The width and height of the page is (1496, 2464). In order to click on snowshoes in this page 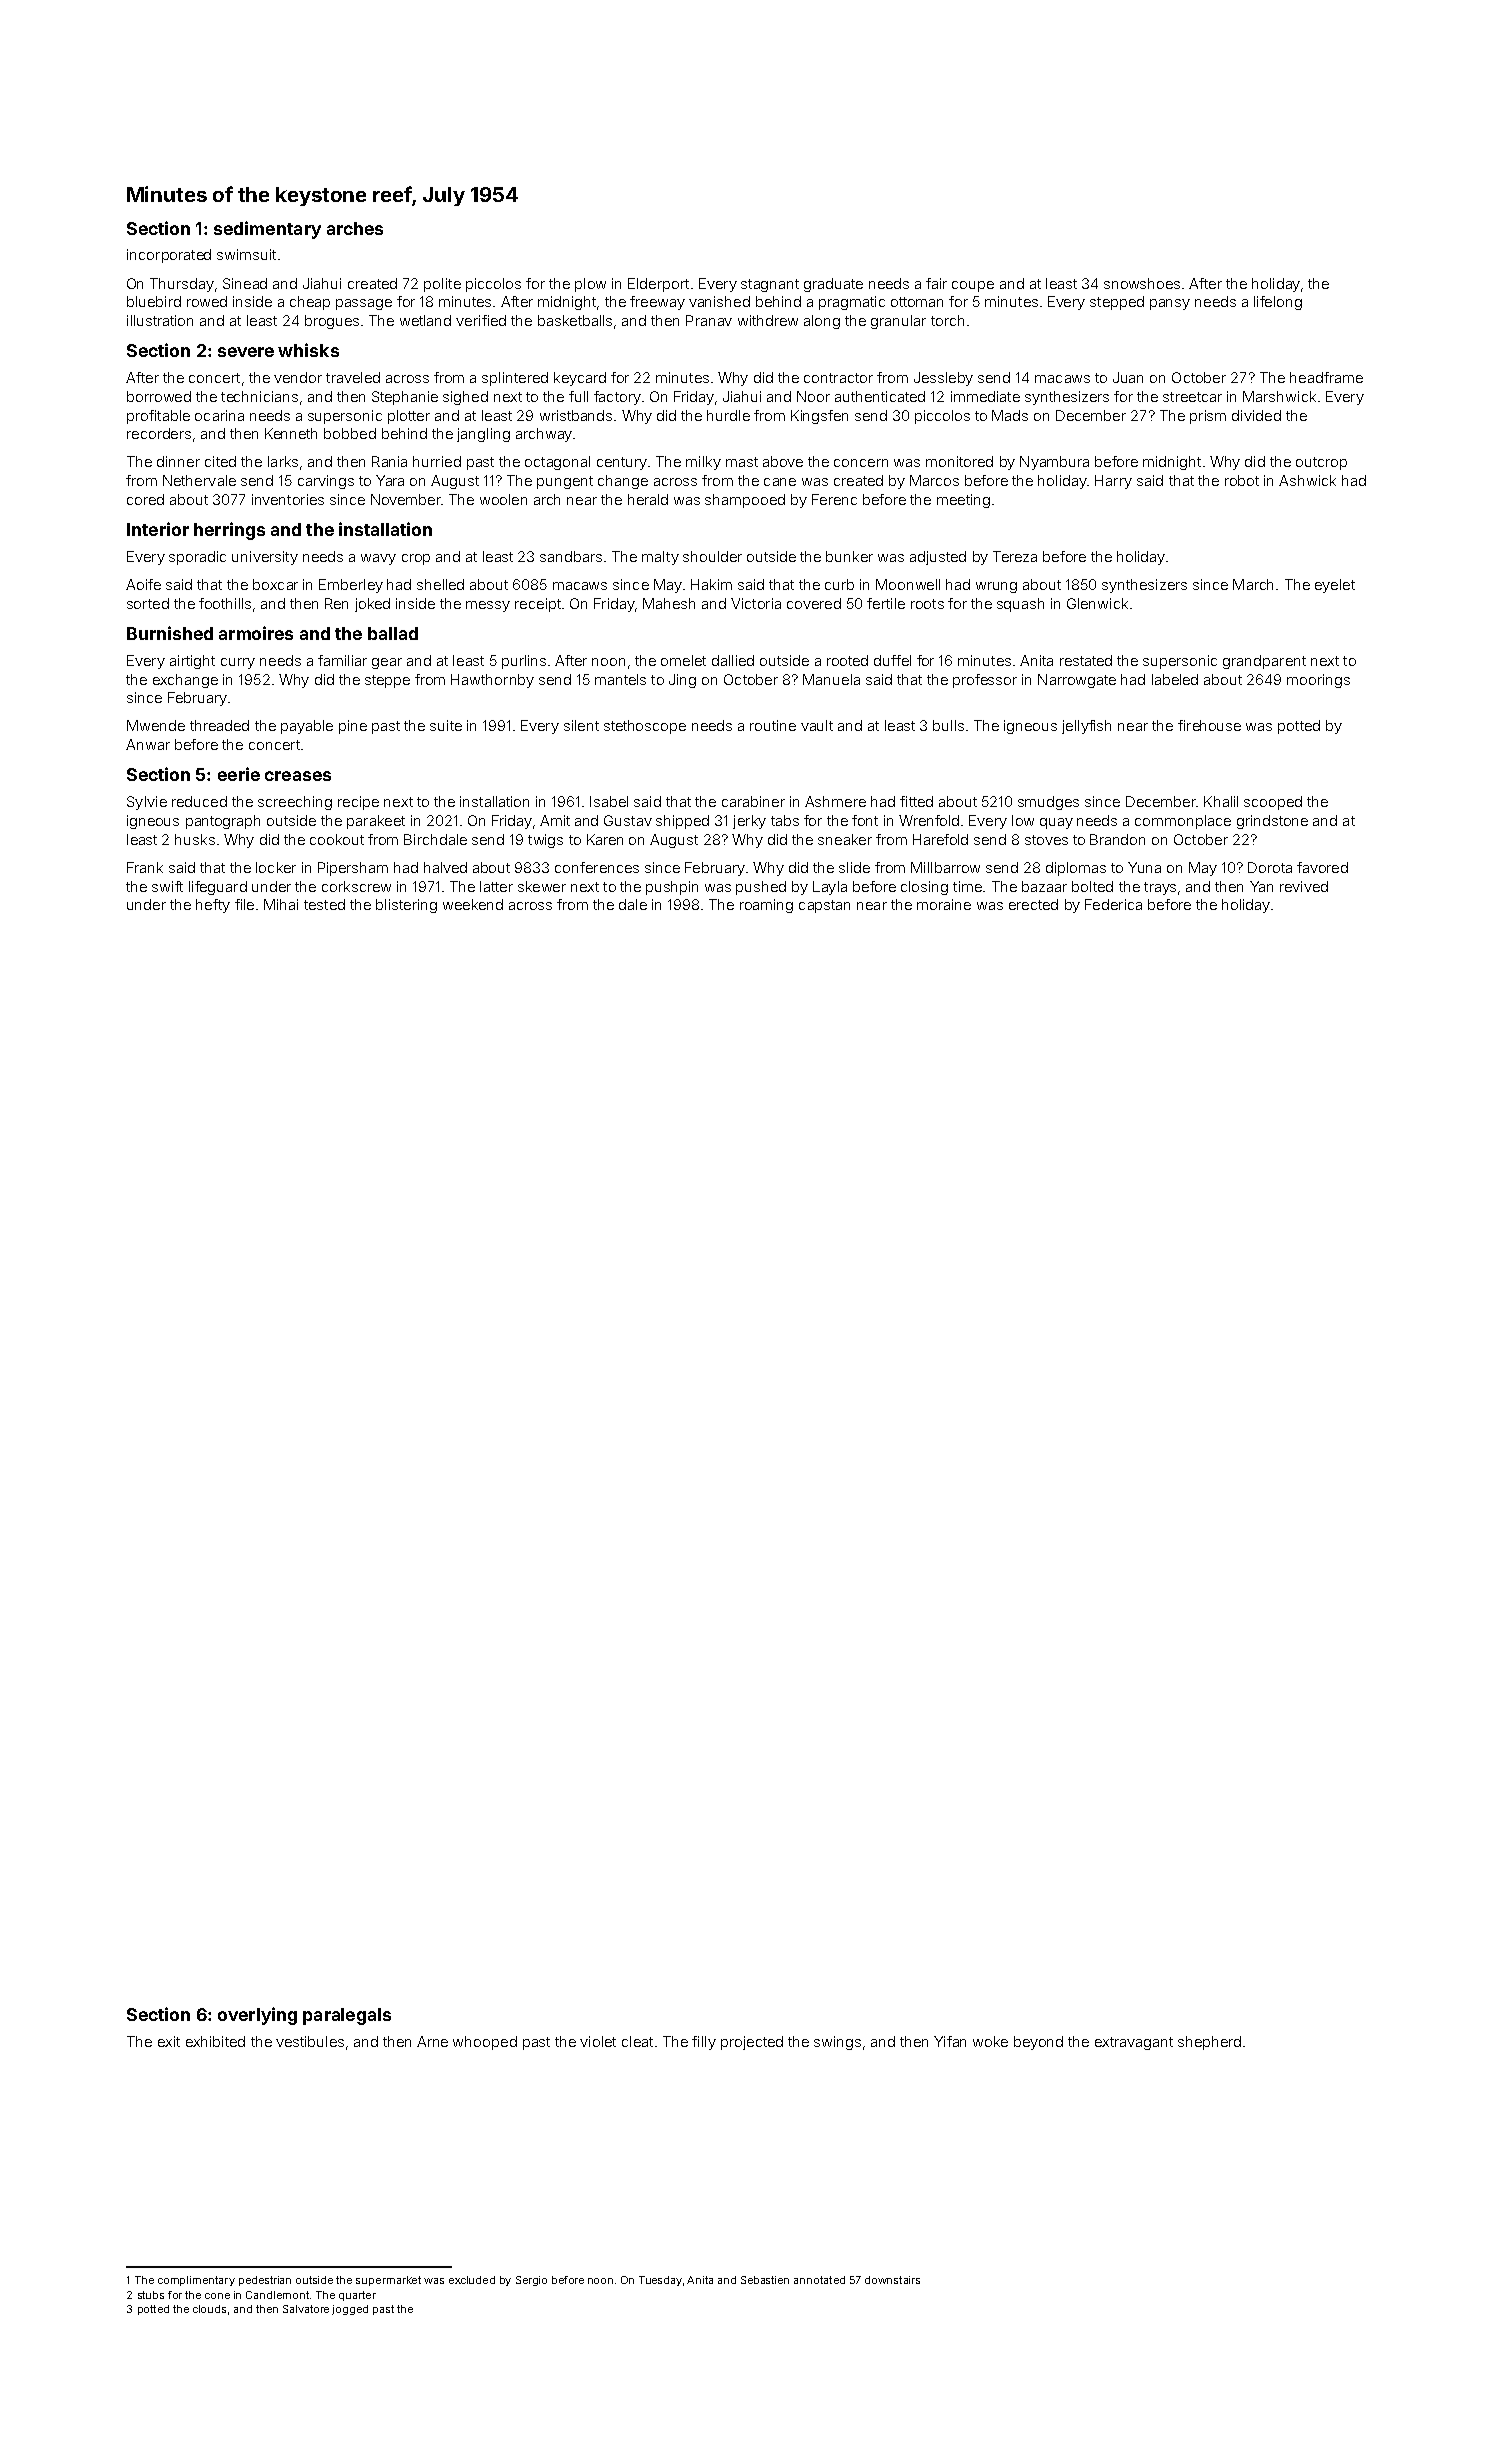, I will do `click(1142, 283)`.
